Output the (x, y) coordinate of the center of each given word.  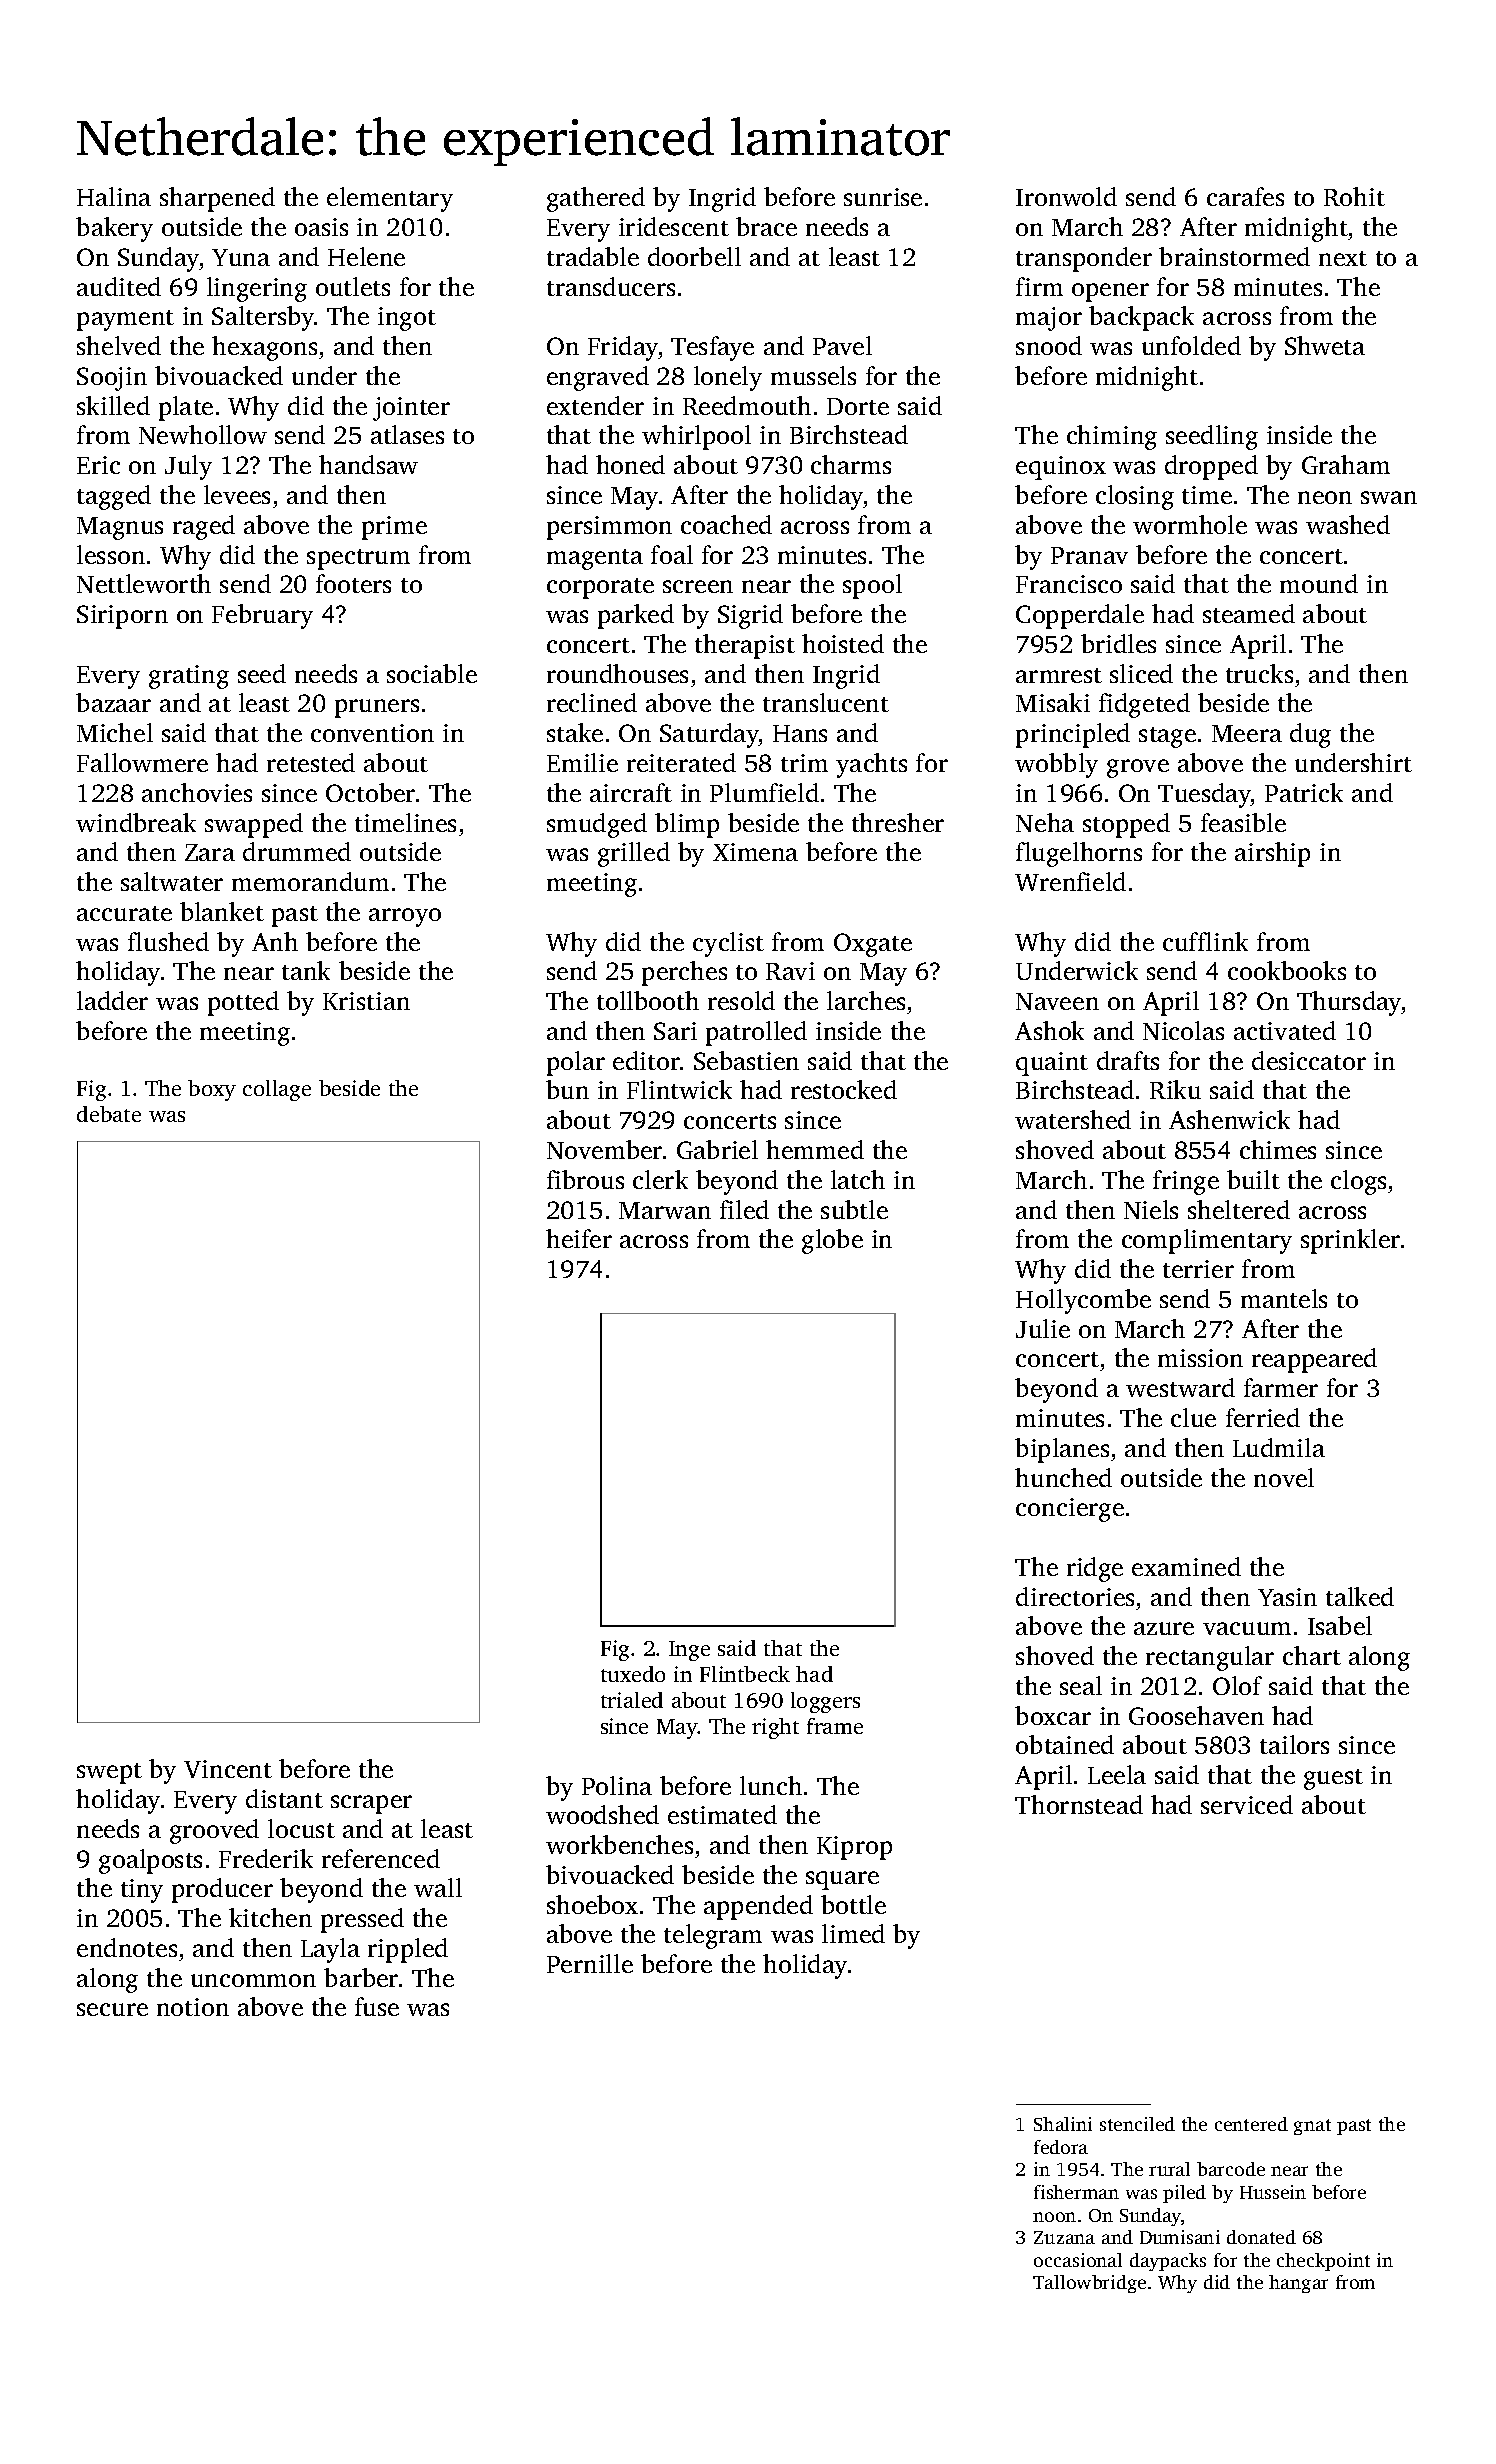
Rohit (1354, 196)
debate (109, 1114)
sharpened (217, 199)
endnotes (127, 1947)
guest (1333, 1779)
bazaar (113, 702)
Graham (1346, 464)
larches (866, 1000)
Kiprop (854, 1848)
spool (872, 586)
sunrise (883, 197)
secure (112, 2009)
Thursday (1349, 1003)
